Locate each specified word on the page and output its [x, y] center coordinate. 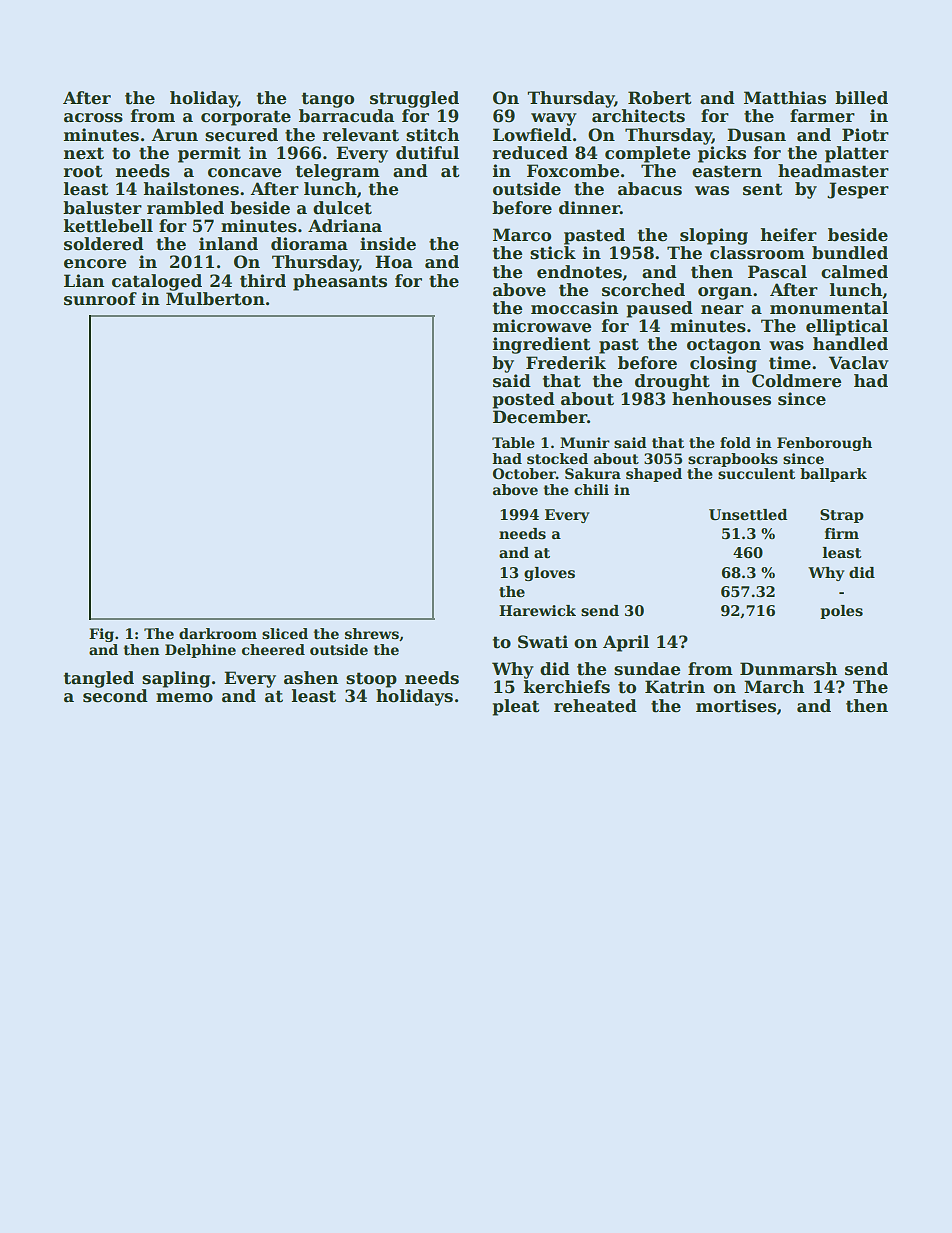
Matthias [785, 98]
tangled [99, 679]
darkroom [218, 633]
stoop [371, 680]
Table [513, 442]
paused [660, 309]
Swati [543, 642]
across [93, 118]
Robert [659, 98]
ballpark [833, 475]
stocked [557, 458]
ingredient [541, 345]
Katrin [675, 687]
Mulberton [215, 299]
